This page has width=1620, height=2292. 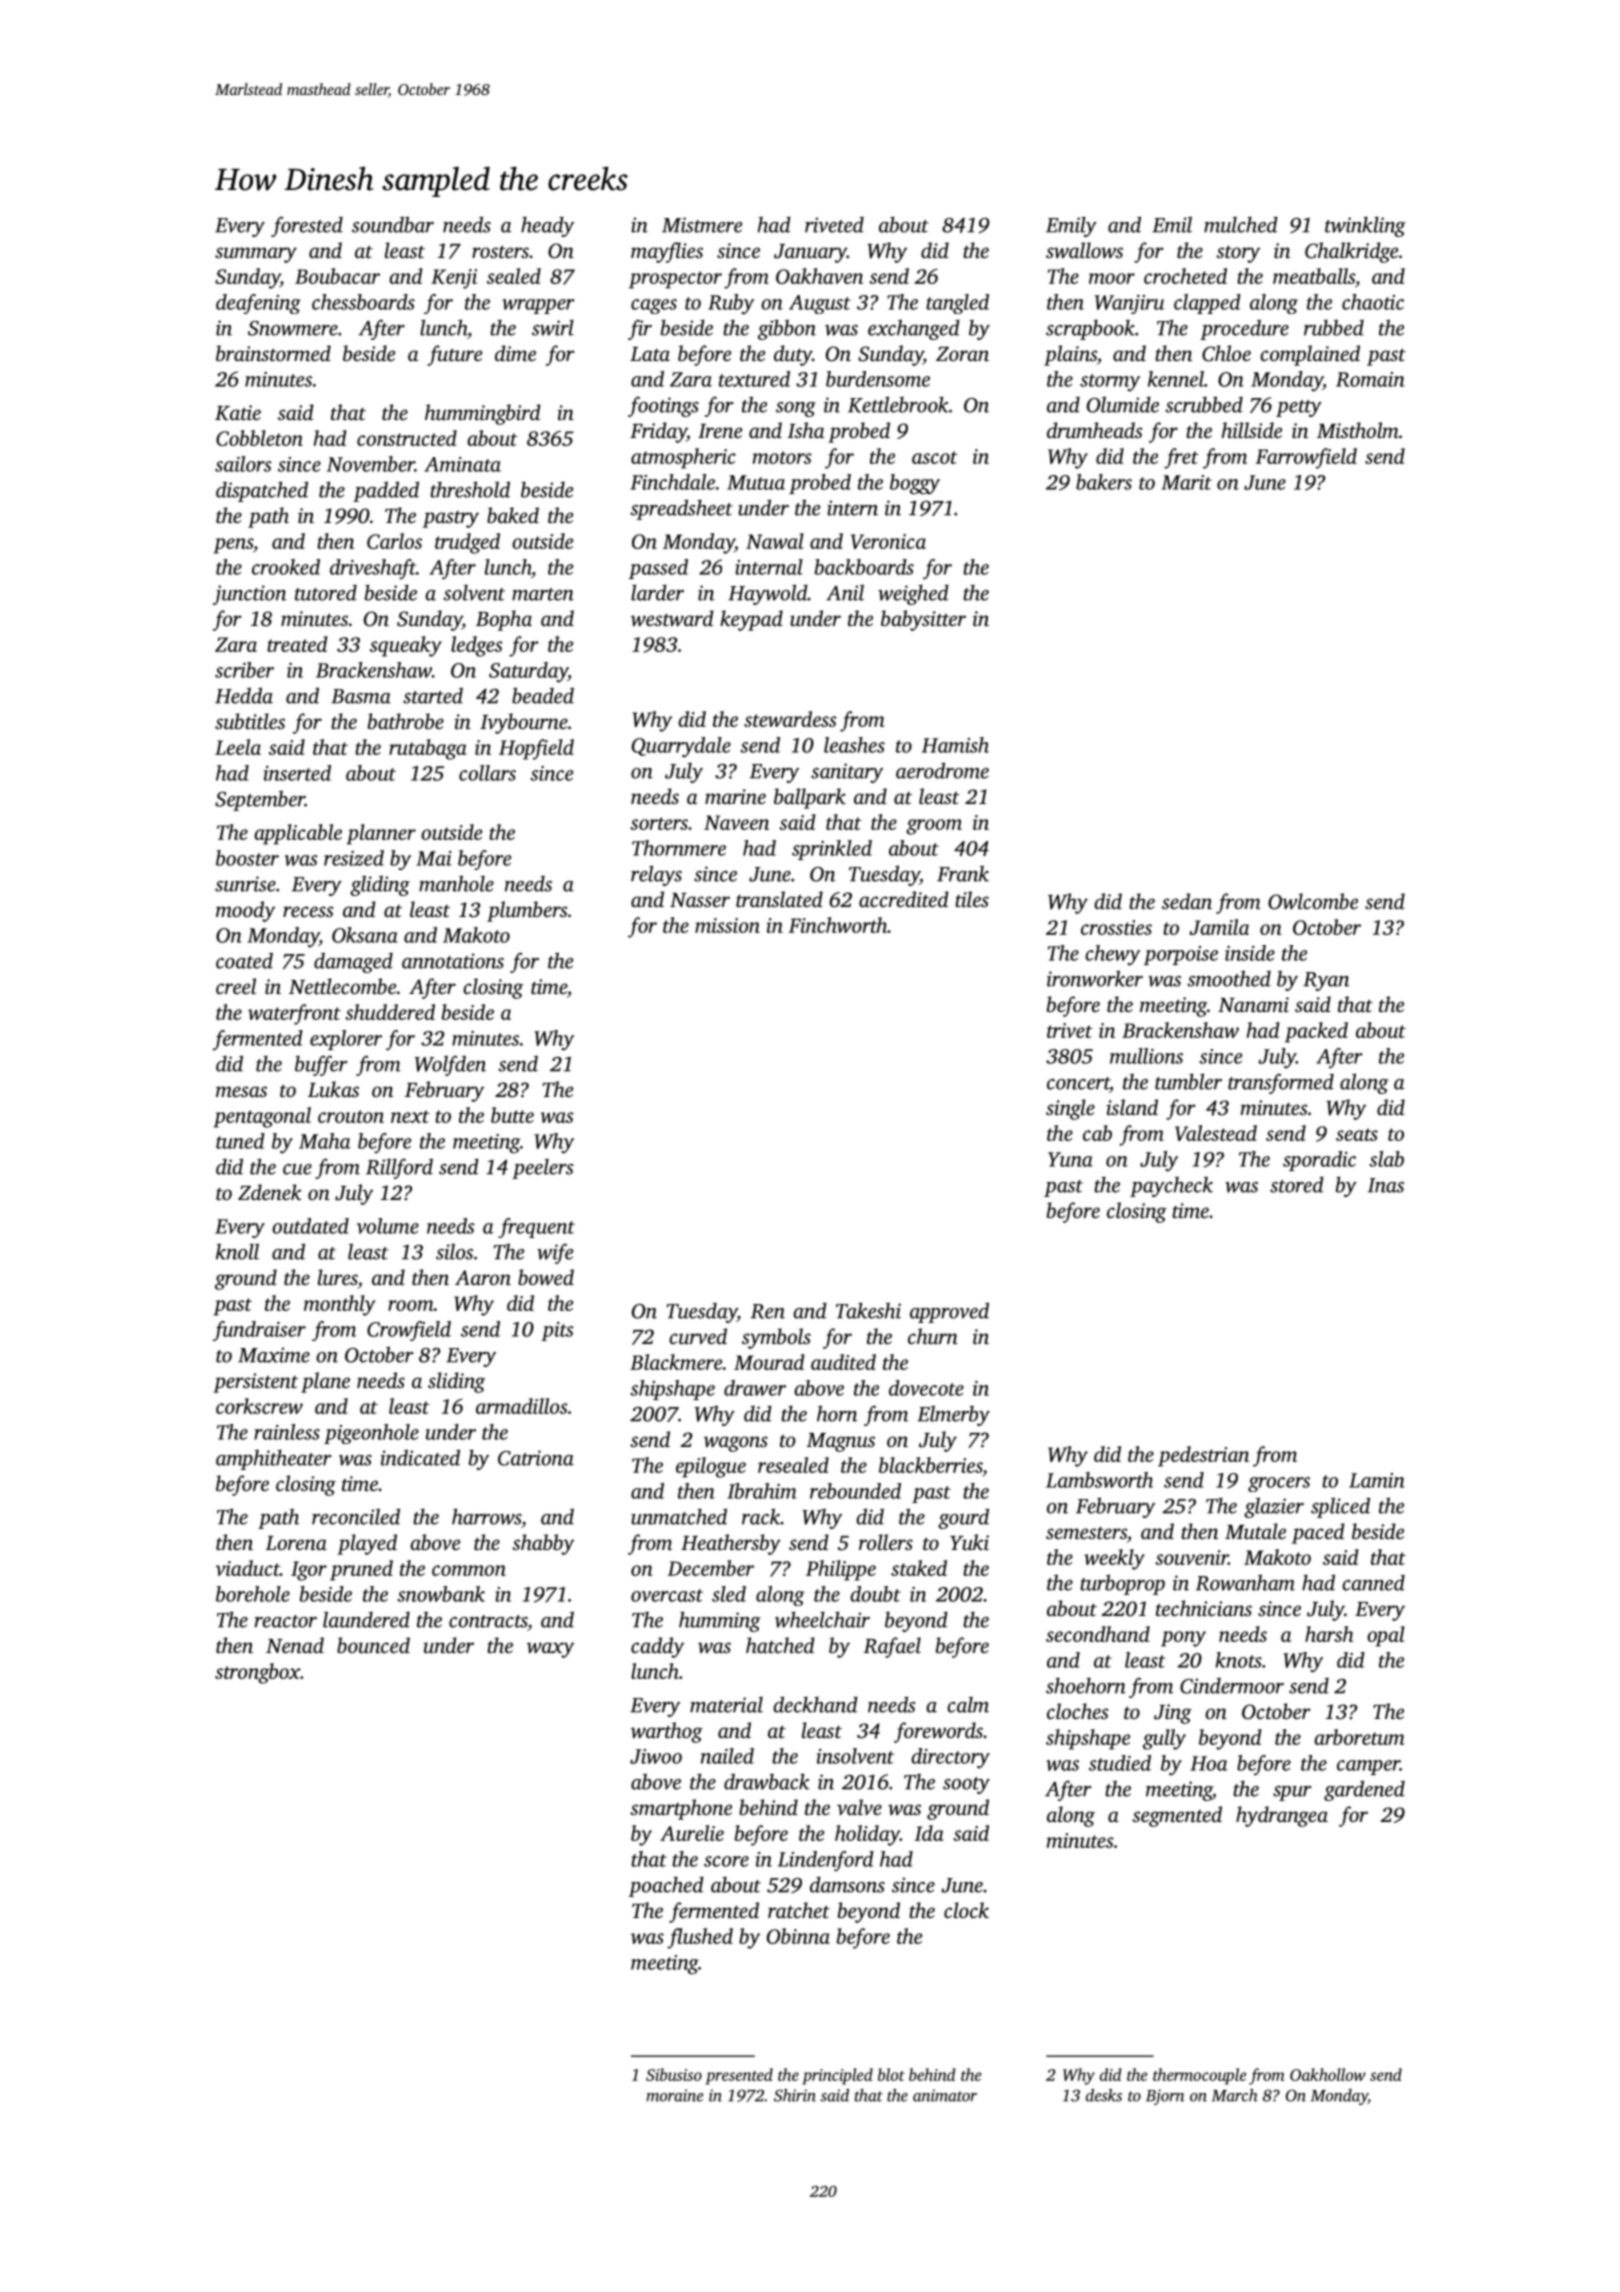 What do you see at coordinates (1365, 226) in the page?
I see `twinkling` at bounding box center [1365, 226].
